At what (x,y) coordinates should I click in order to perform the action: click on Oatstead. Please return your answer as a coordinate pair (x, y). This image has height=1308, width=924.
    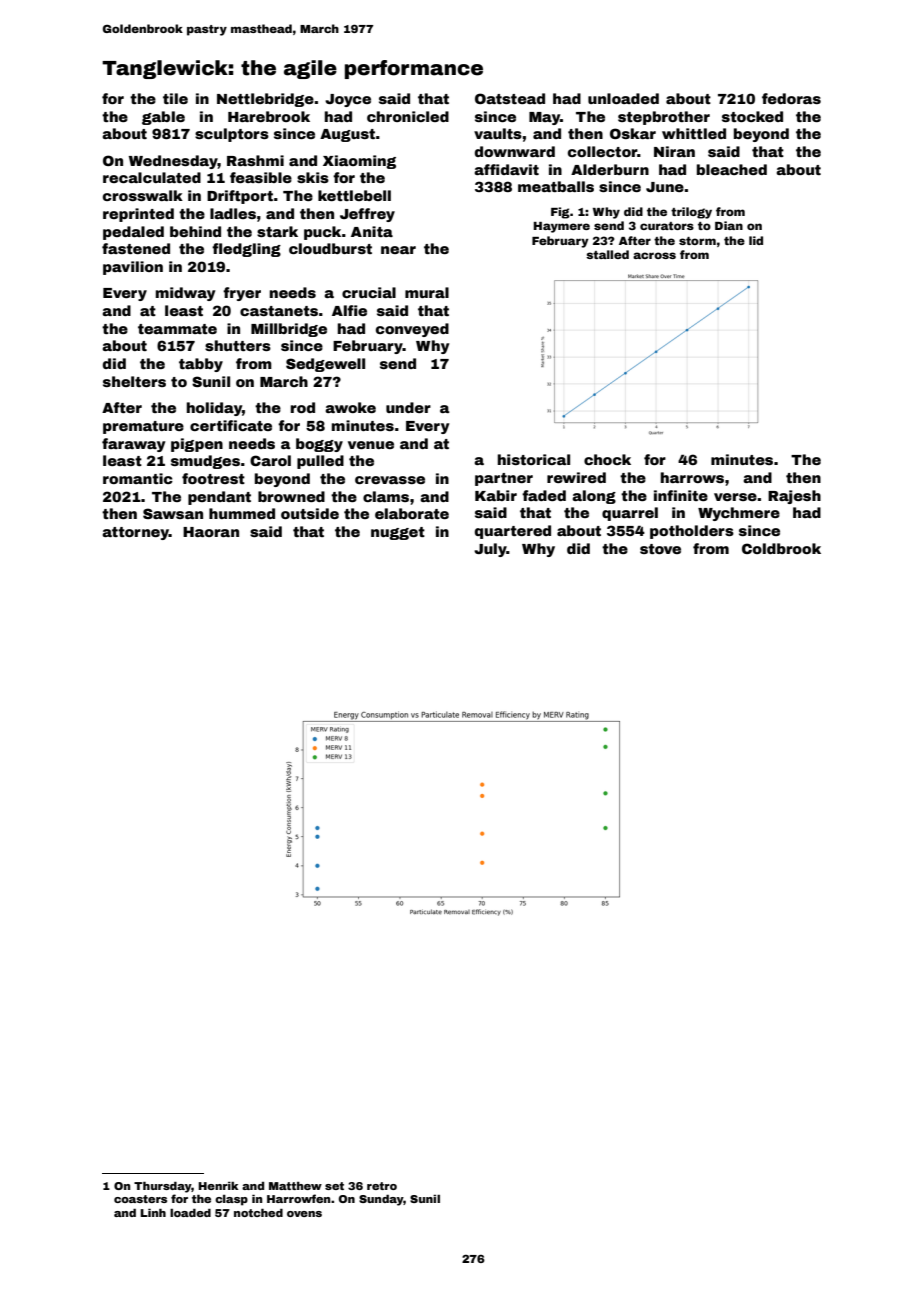
    Looking at the image, I should click on (510, 98).
